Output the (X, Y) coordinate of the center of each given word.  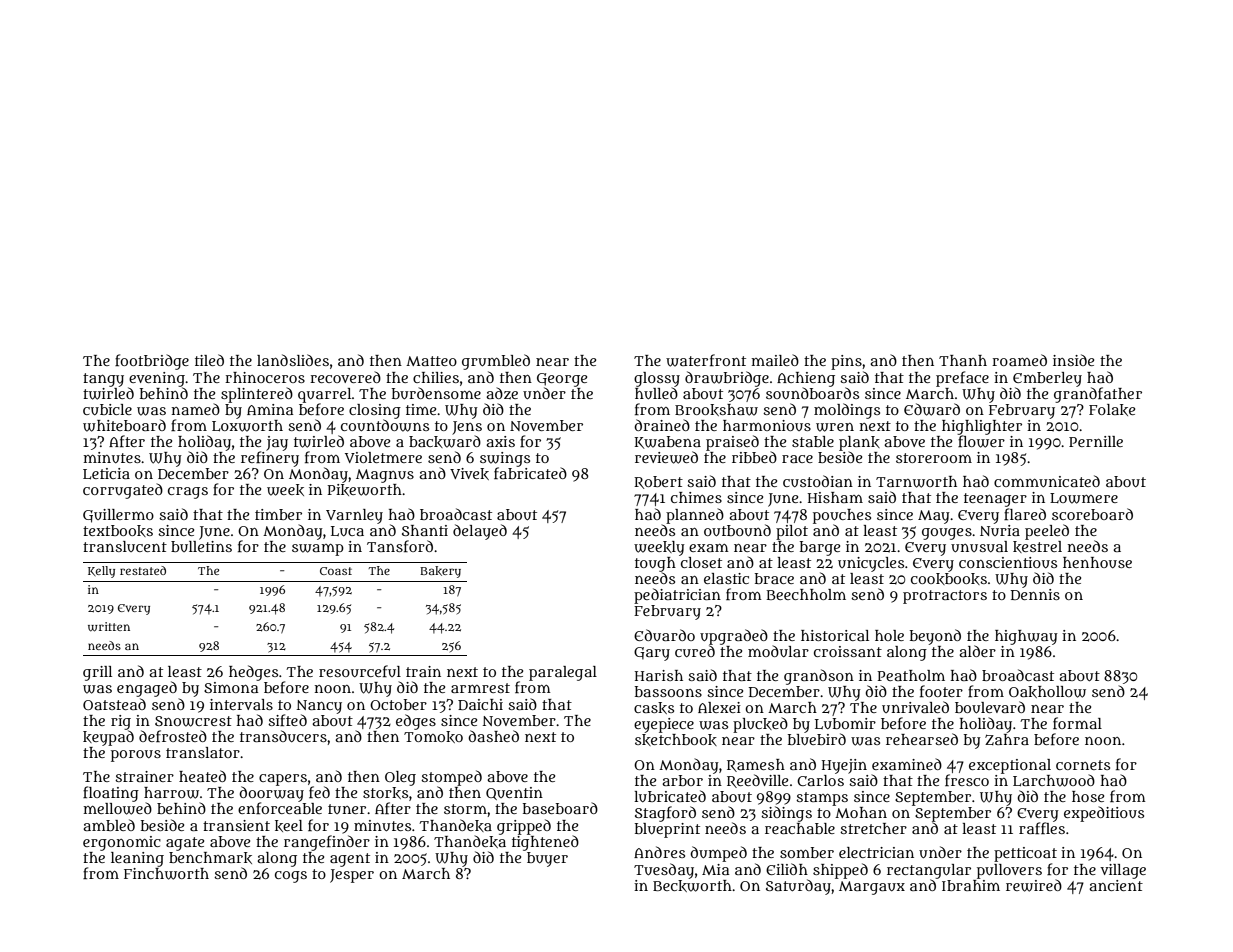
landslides (293, 360)
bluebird (817, 739)
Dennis (1035, 594)
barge (820, 548)
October (398, 704)
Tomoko (433, 737)
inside (1073, 360)
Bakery (440, 572)
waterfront (706, 360)
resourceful (360, 671)
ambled (109, 825)
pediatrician (677, 596)
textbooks (118, 531)
